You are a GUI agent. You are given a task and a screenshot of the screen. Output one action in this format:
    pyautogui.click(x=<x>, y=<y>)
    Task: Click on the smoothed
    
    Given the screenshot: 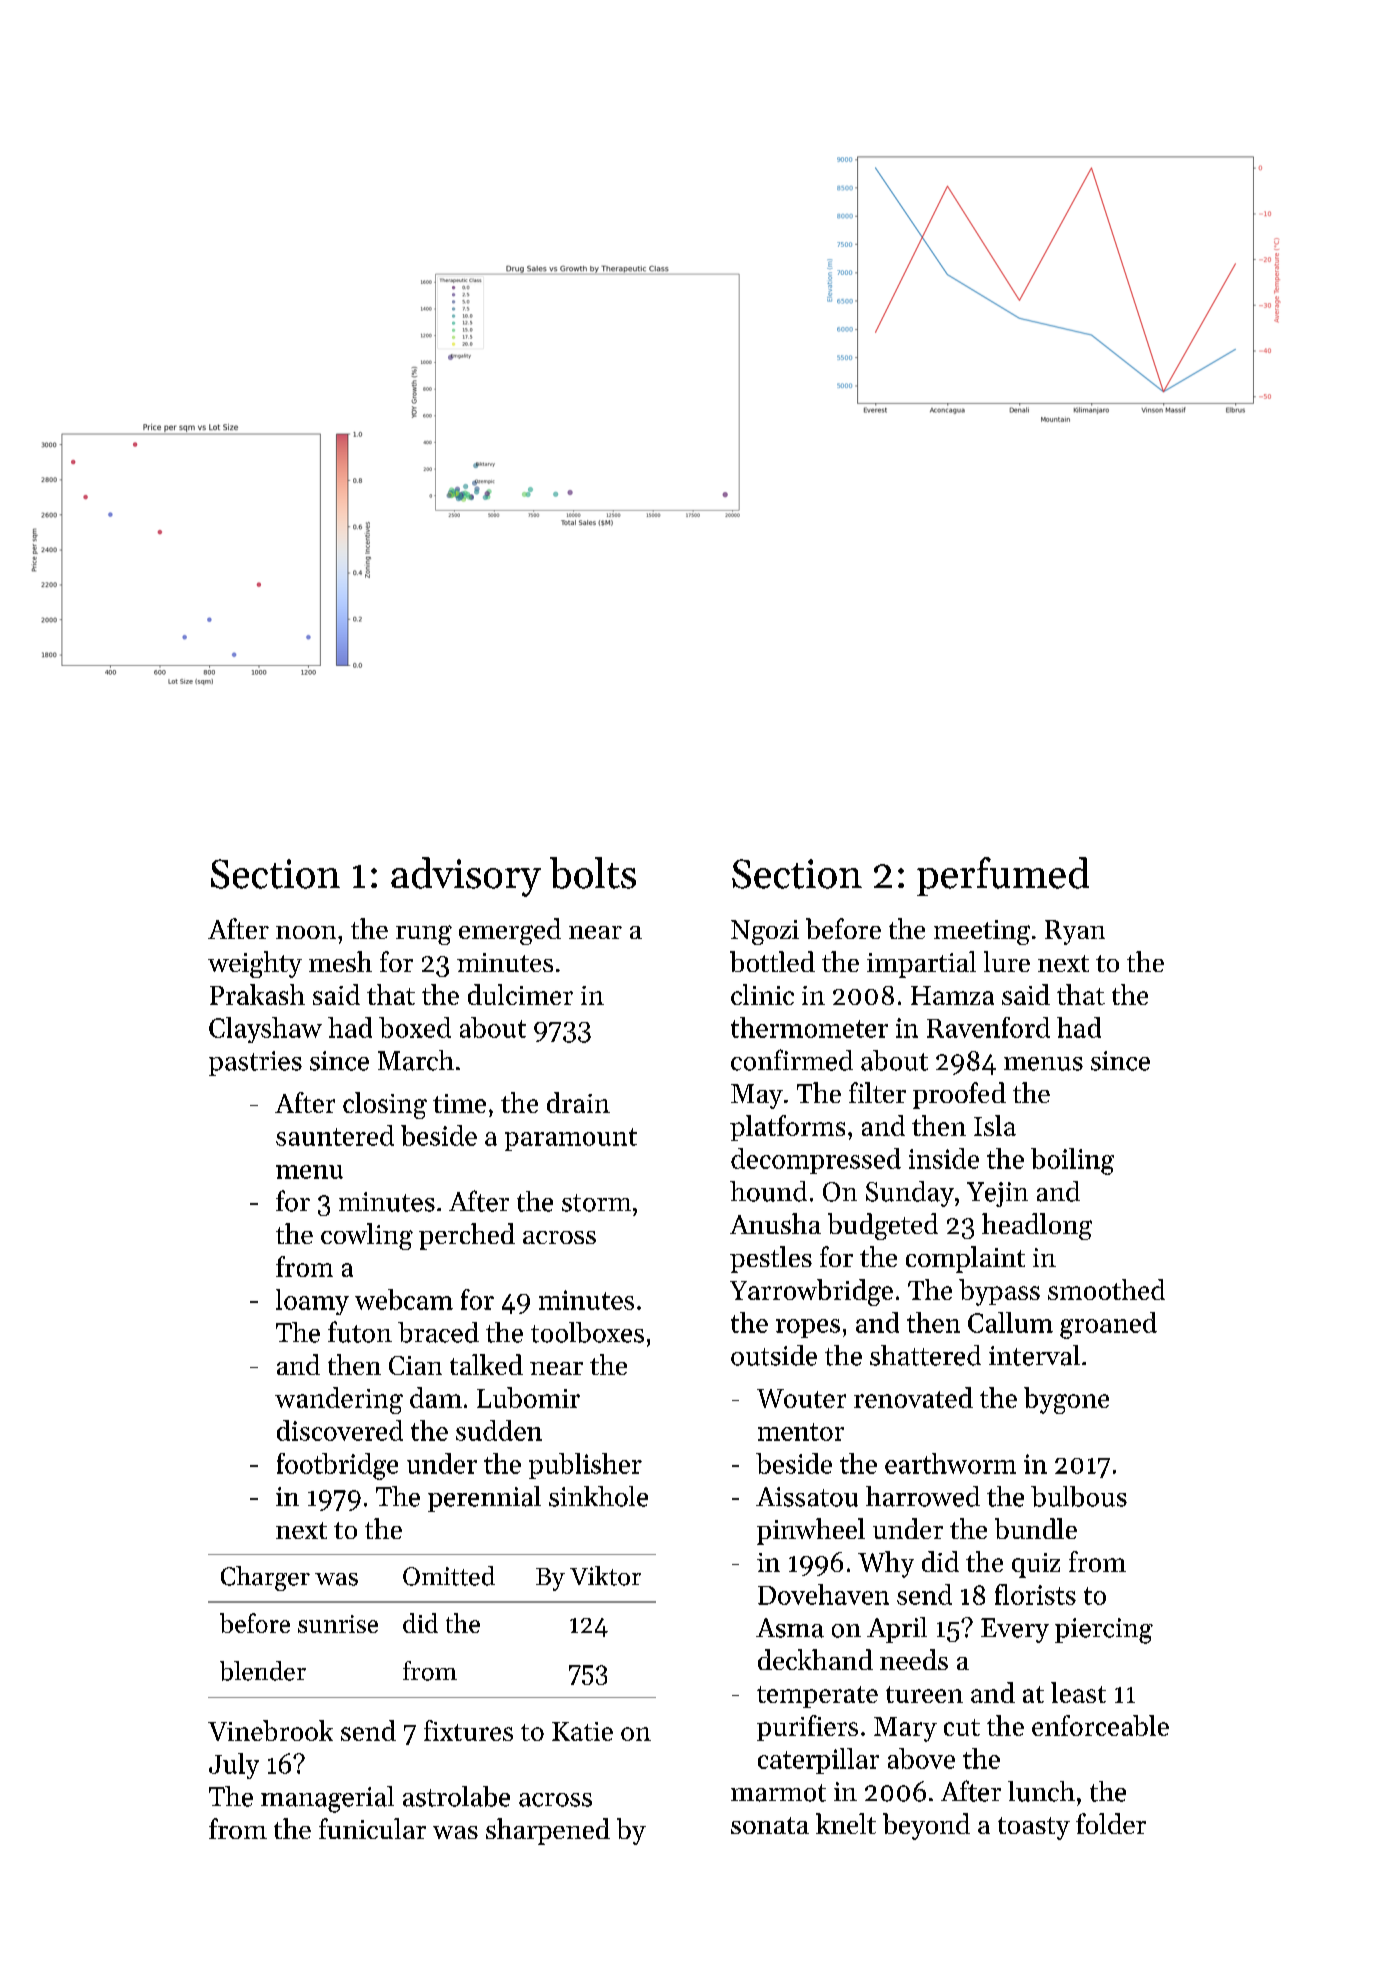 What is the action you would take?
    pyautogui.click(x=1106, y=1289)
